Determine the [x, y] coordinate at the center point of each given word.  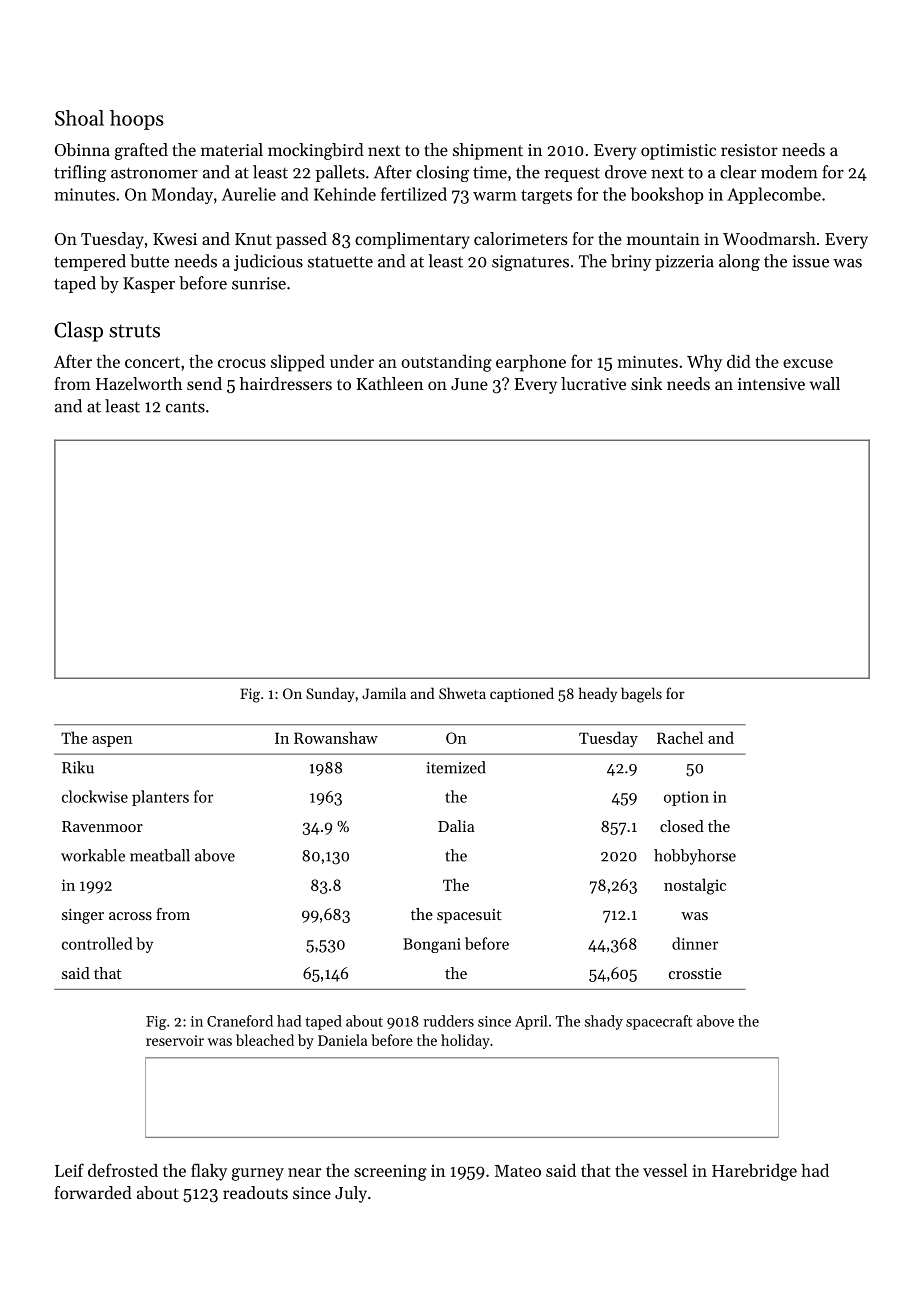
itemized [456, 767]
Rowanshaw [336, 737]
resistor [749, 150]
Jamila [384, 693]
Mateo [518, 1171]
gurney [258, 1174]
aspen [112, 741]
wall [825, 383]
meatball [160, 855]
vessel [665, 1170]
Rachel [680, 737]
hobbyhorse [695, 857]
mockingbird [316, 151]
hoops [137, 120]
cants [185, 407]
